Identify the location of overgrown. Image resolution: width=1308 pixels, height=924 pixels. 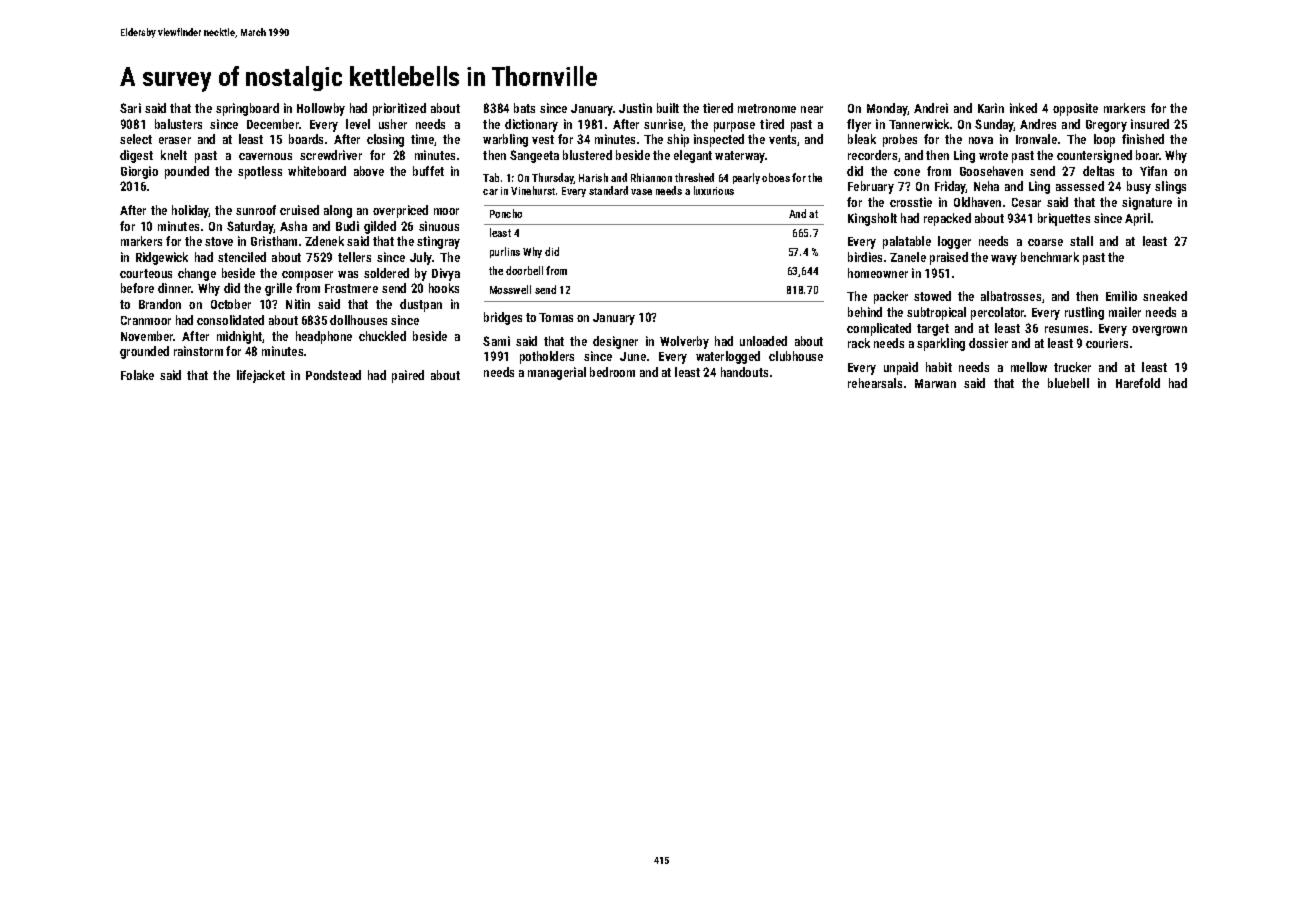
(1159, 331).
